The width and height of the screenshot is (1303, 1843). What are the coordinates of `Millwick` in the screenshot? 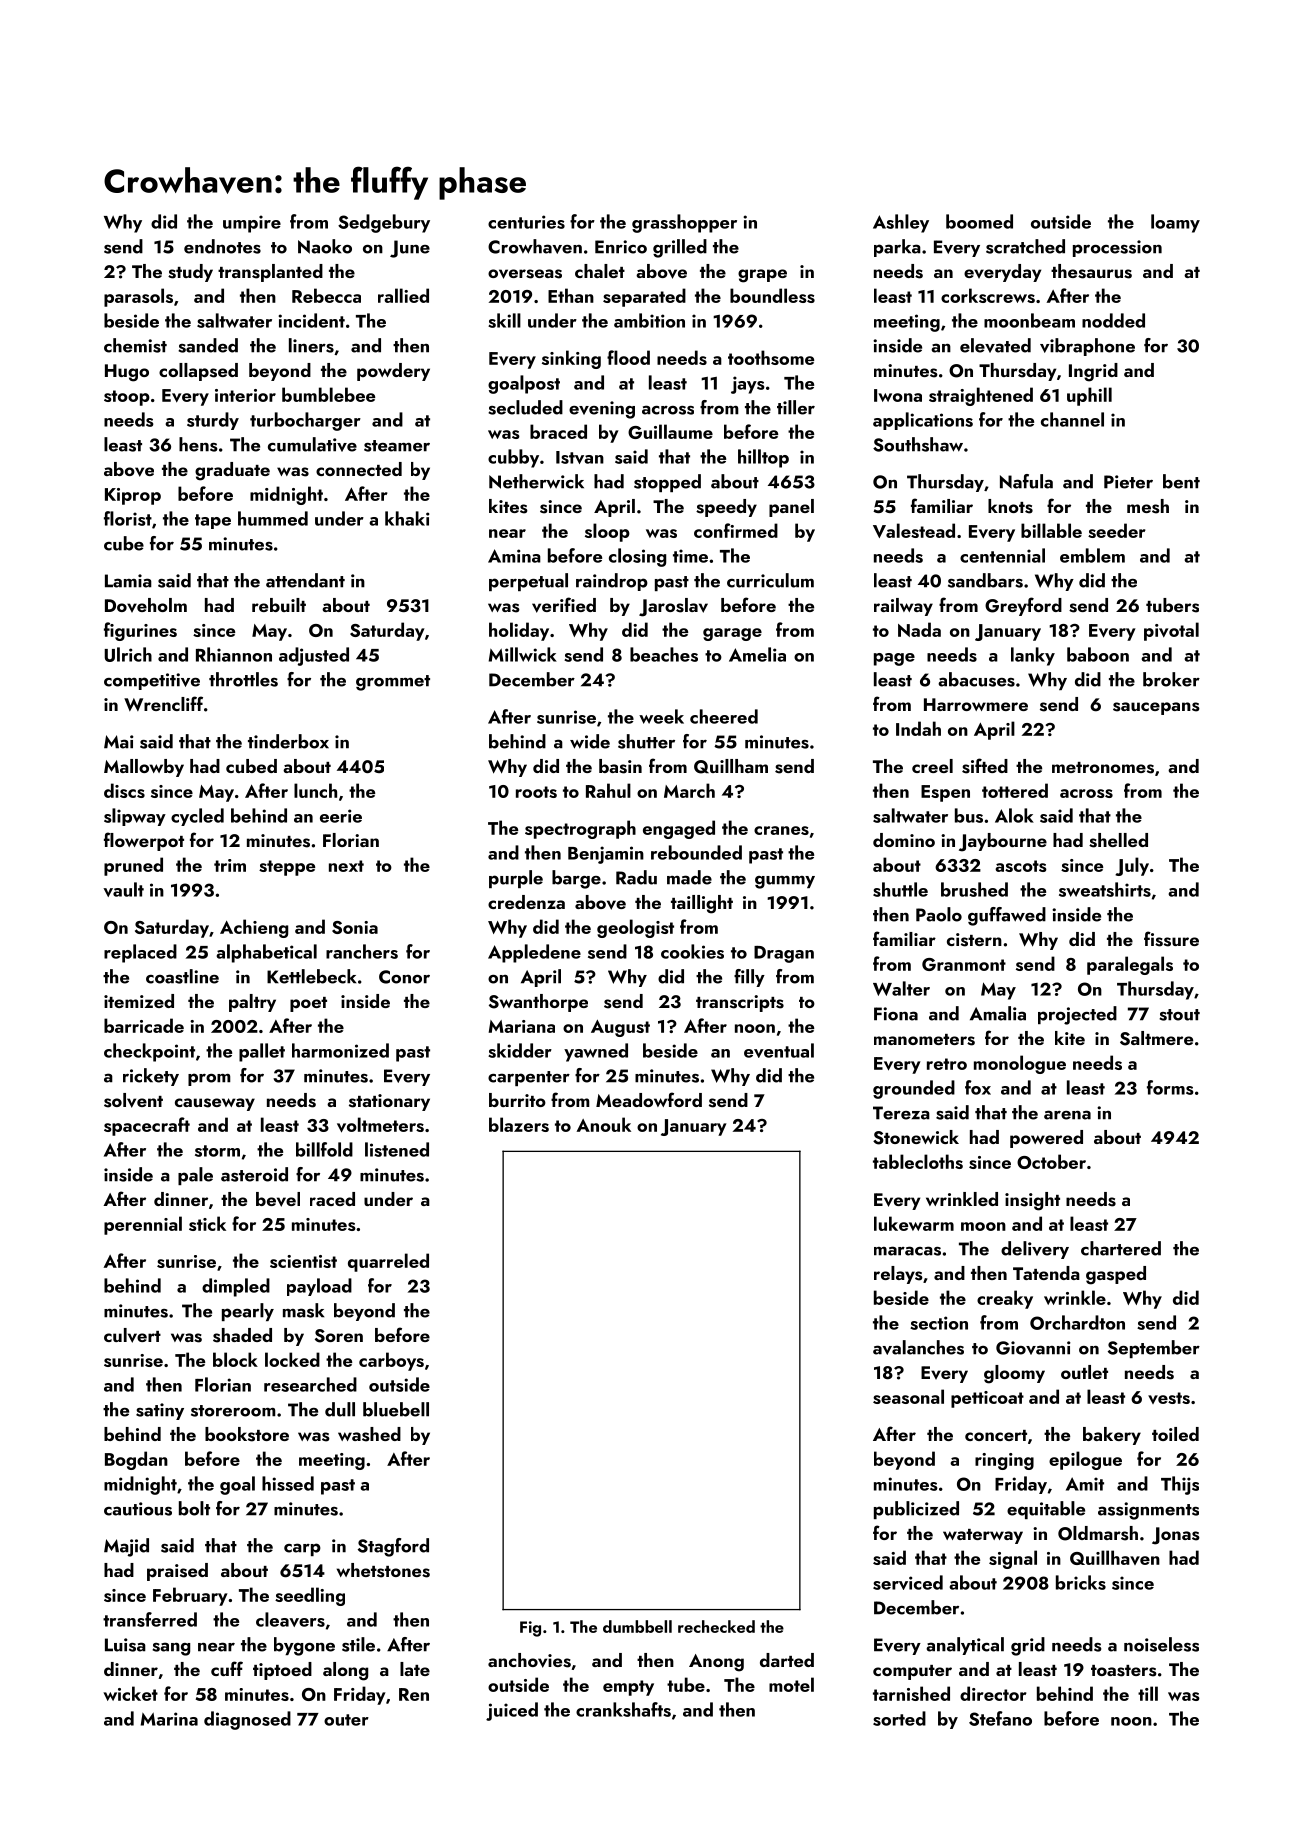 It's located at (523, 654).
